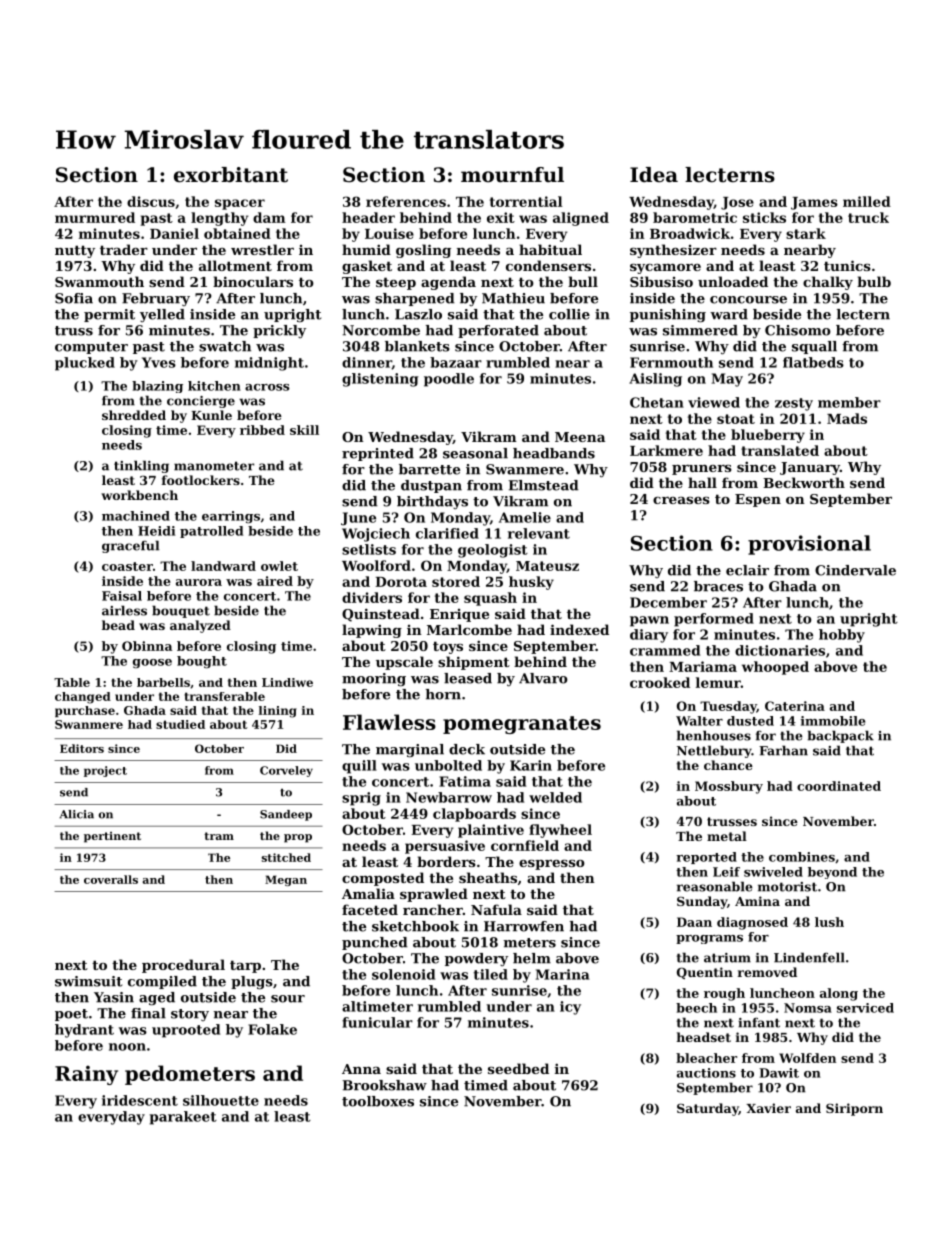 The image size is (952, 1233). Describe the element at coordinates (491, 974) in the document. I see `tiled` at that location.
